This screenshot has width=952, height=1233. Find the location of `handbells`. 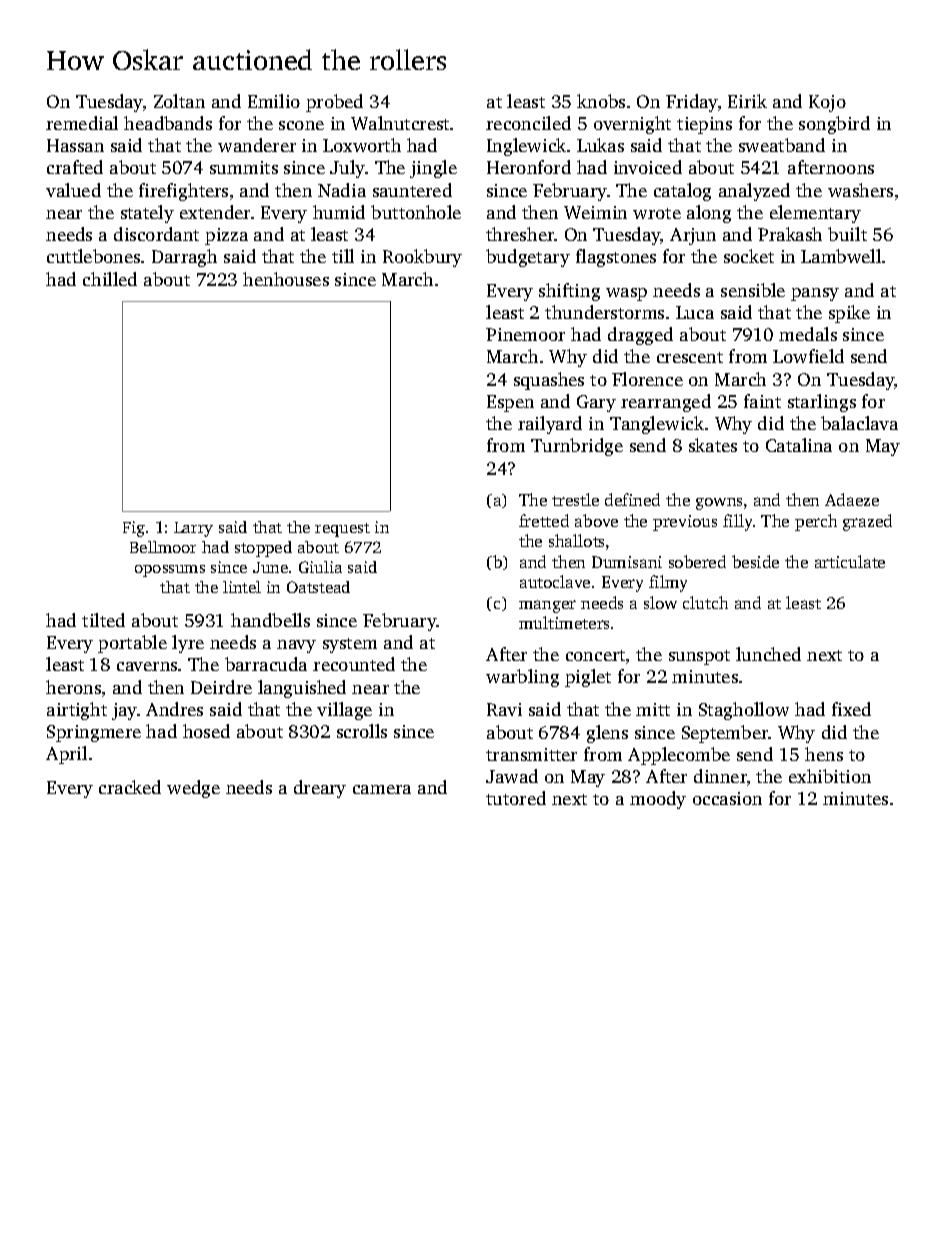

handbells is located at coordinates (270, 620).
